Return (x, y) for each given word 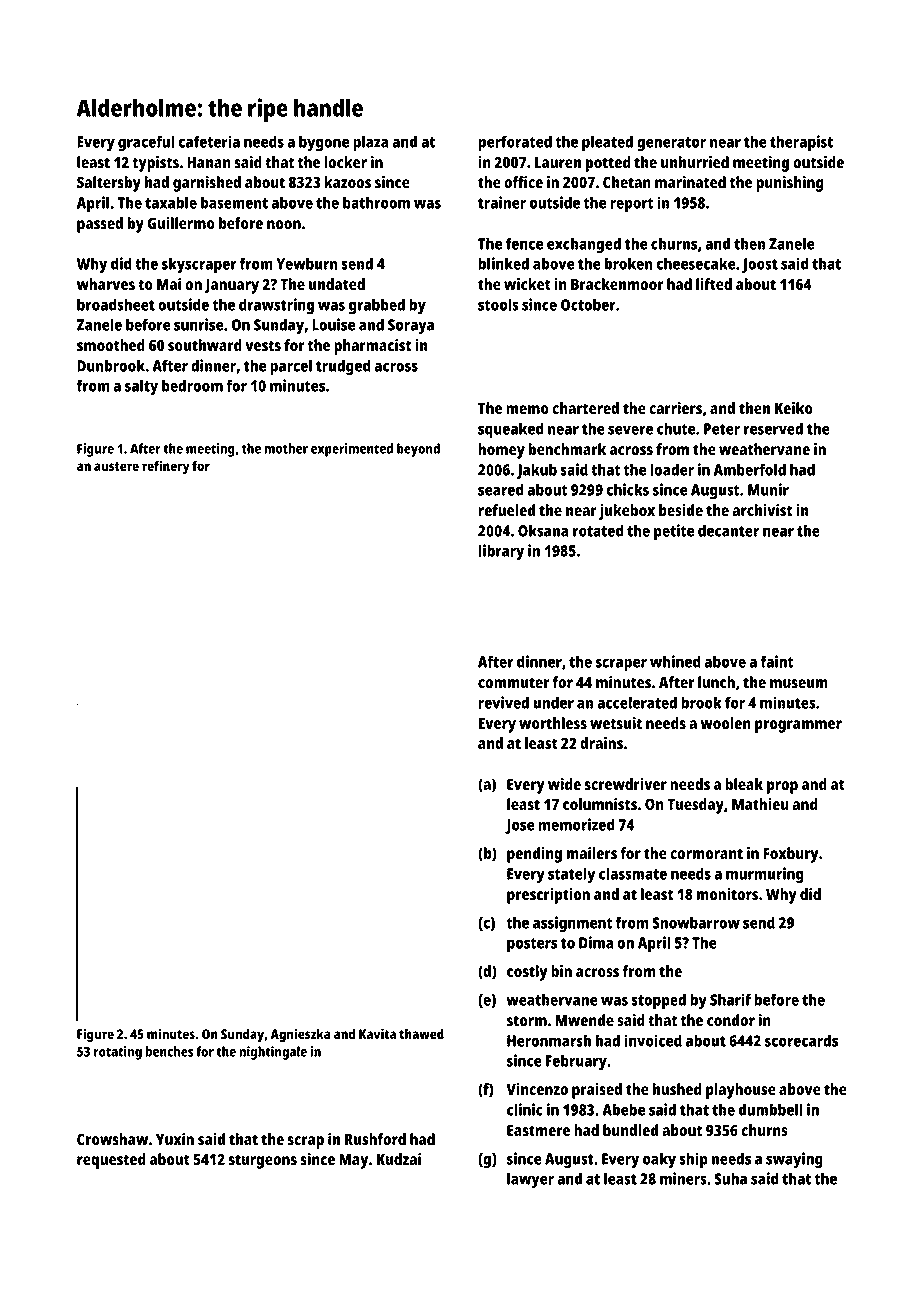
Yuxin (175, 1139)
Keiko (794, 408)
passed (100, 225)
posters (532, 945)
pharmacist (373, 347)
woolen (726, 723)
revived (503, 702)
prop (782, 787)
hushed (677, 1089)
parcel (291, 367)
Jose (520, 826)
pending (534, 855)
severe (630, 430)
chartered (585, 408)
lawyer (530, 1180)
